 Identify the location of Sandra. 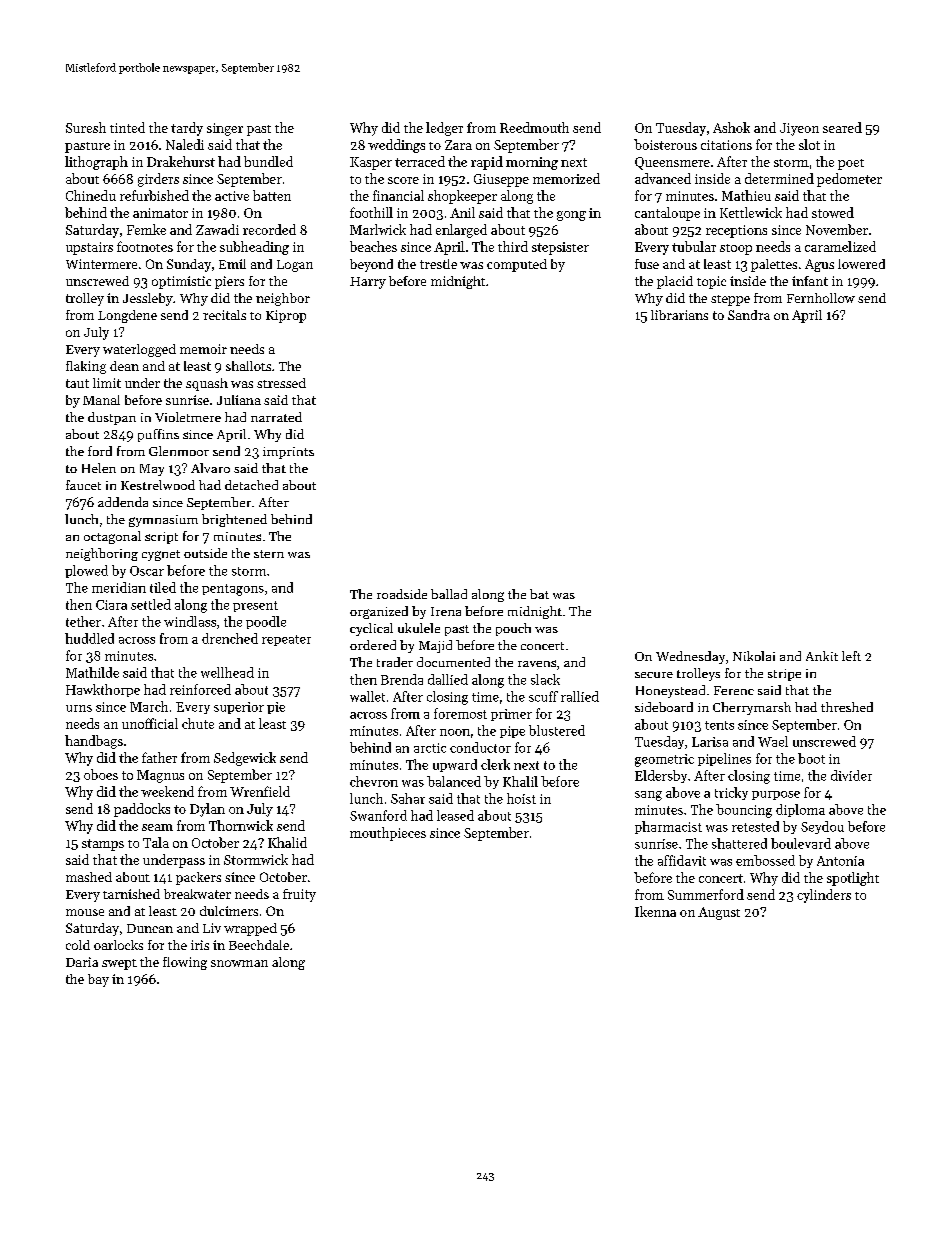
(749, 315).
